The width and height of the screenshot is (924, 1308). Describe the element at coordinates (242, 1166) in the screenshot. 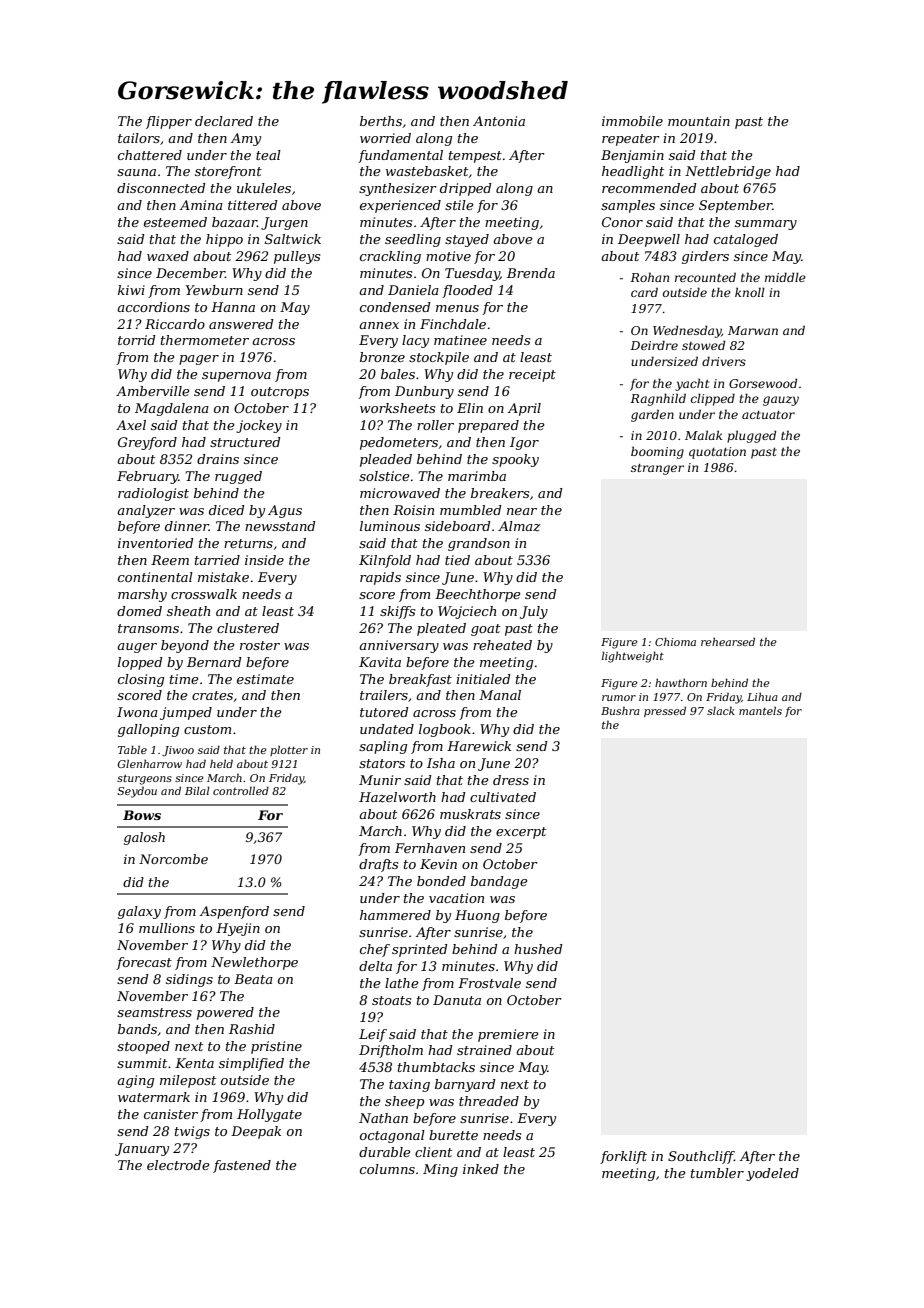

I see `fastened` at that location.
